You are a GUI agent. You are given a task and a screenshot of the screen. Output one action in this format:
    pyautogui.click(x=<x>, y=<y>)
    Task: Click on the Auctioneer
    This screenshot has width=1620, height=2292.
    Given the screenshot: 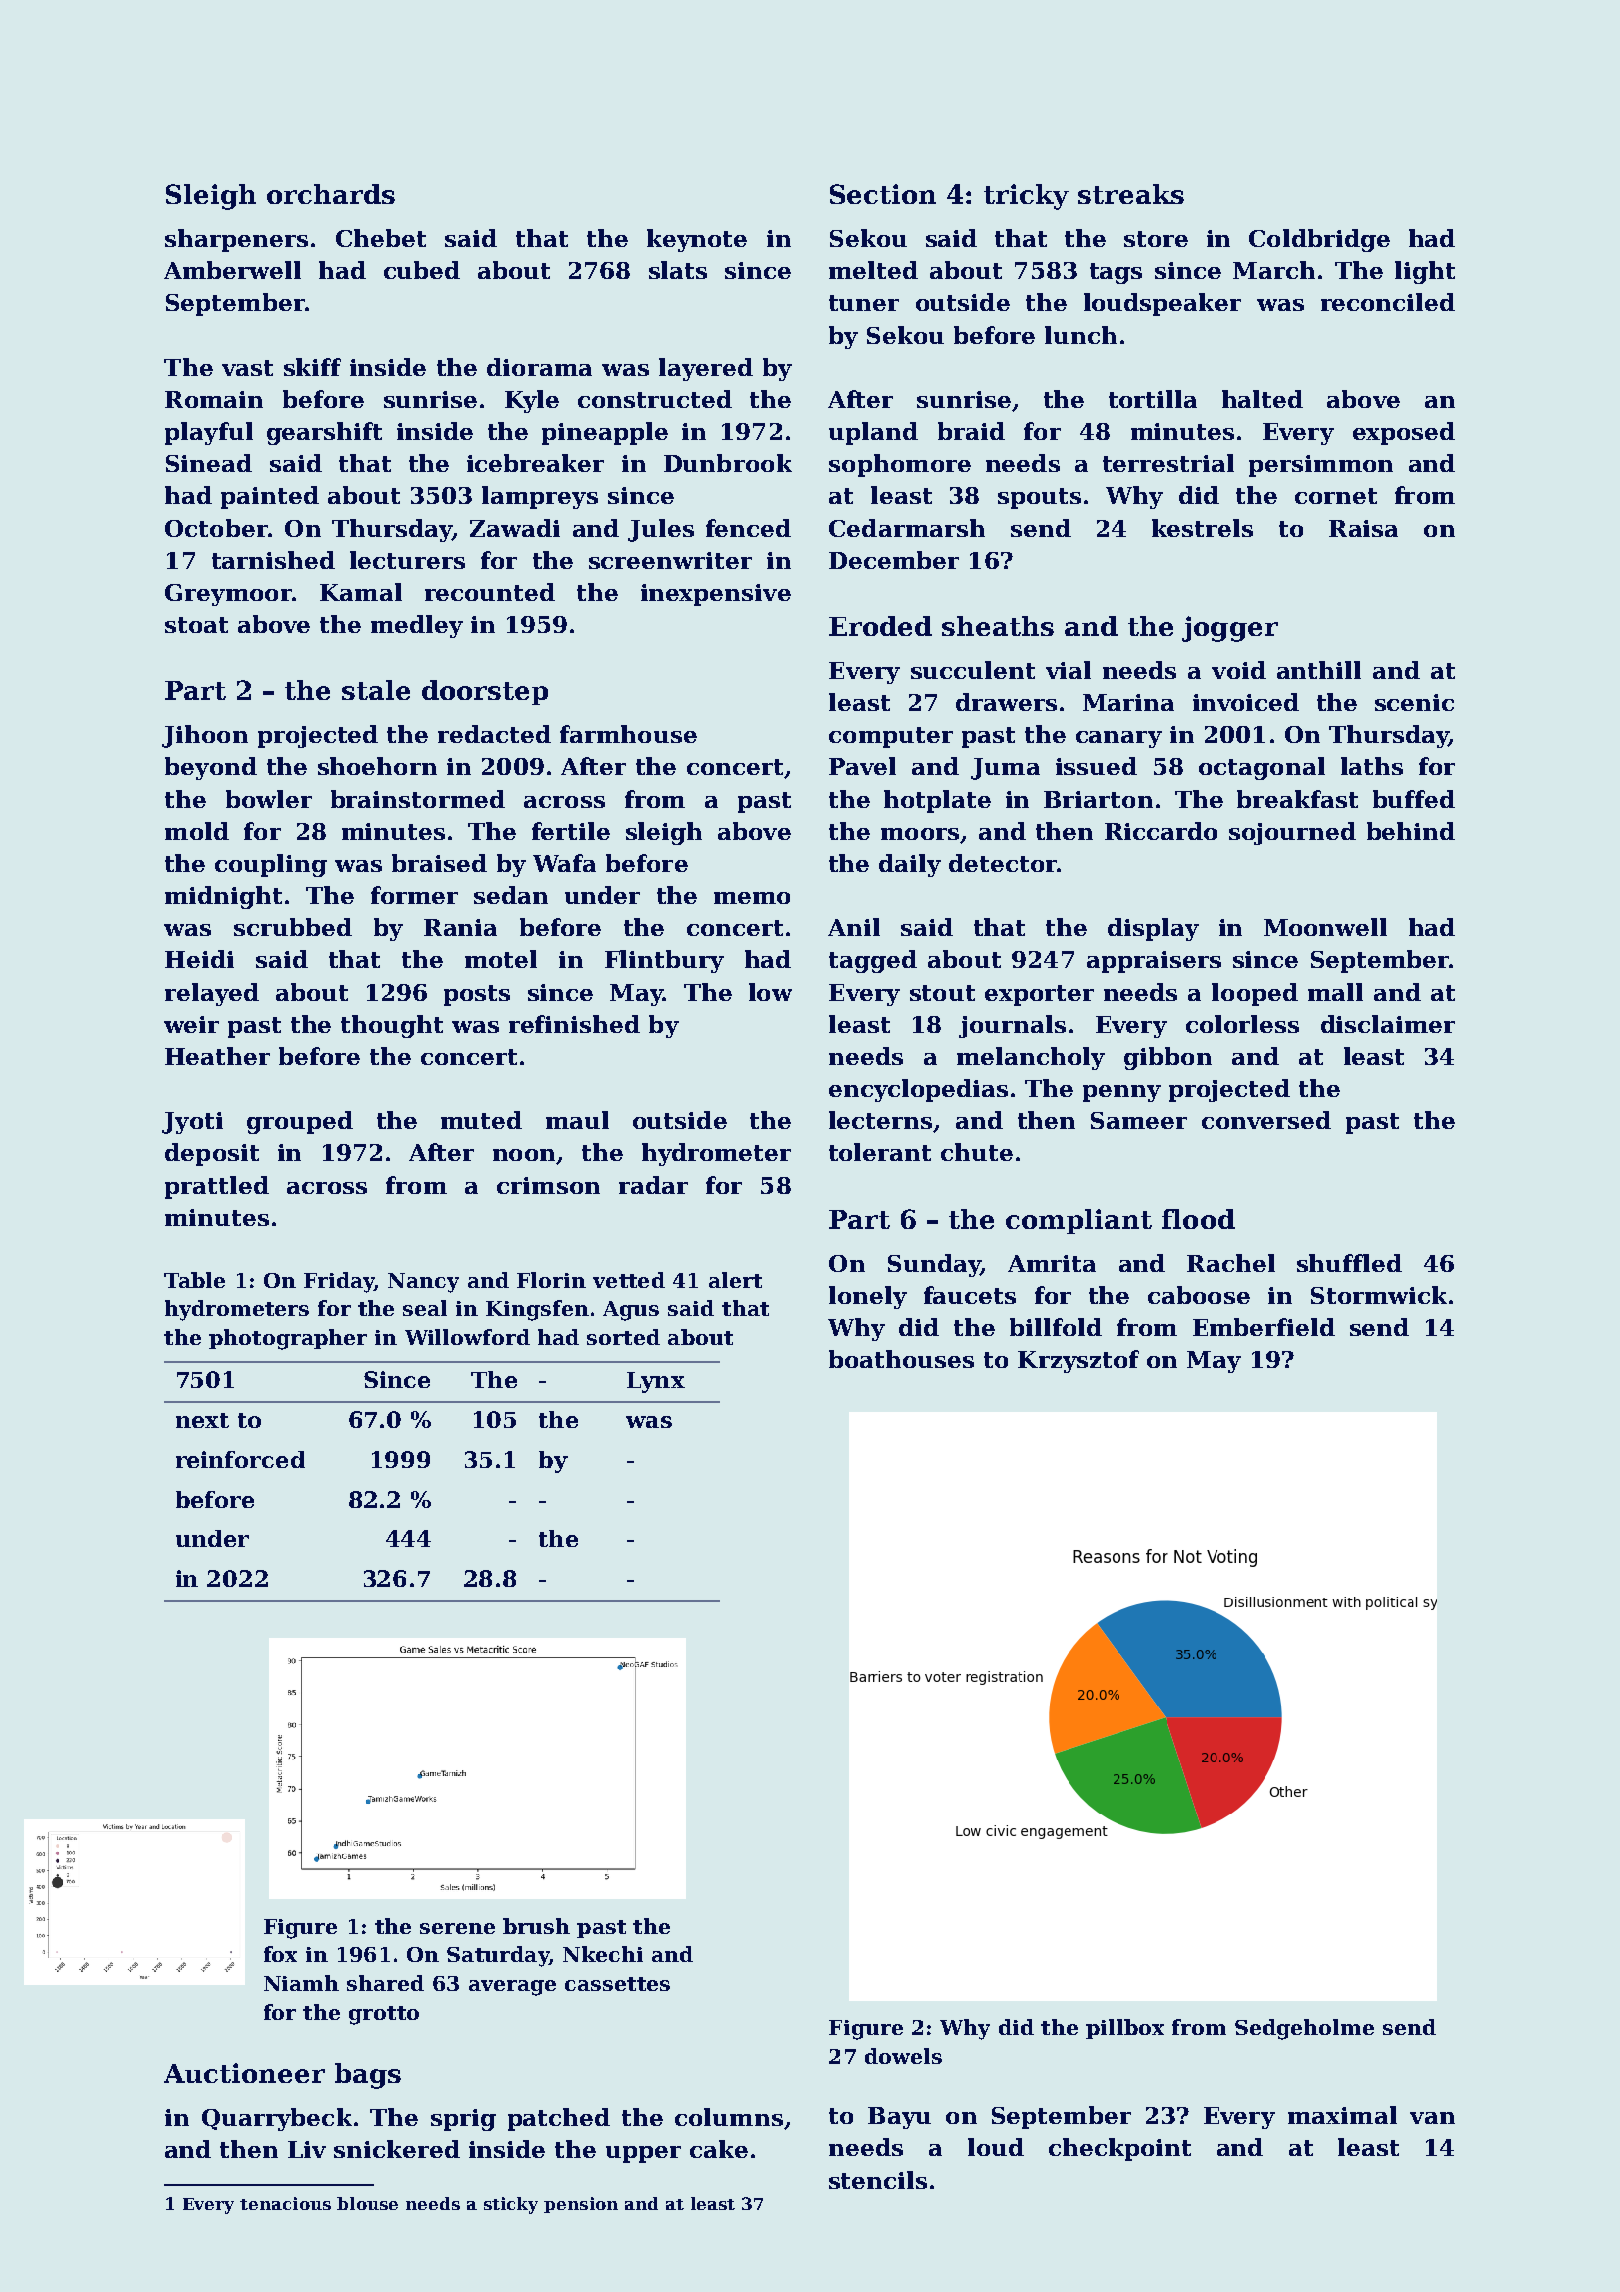 What is the action you would take?
    pyautogui.click(x=244, y=2073)
